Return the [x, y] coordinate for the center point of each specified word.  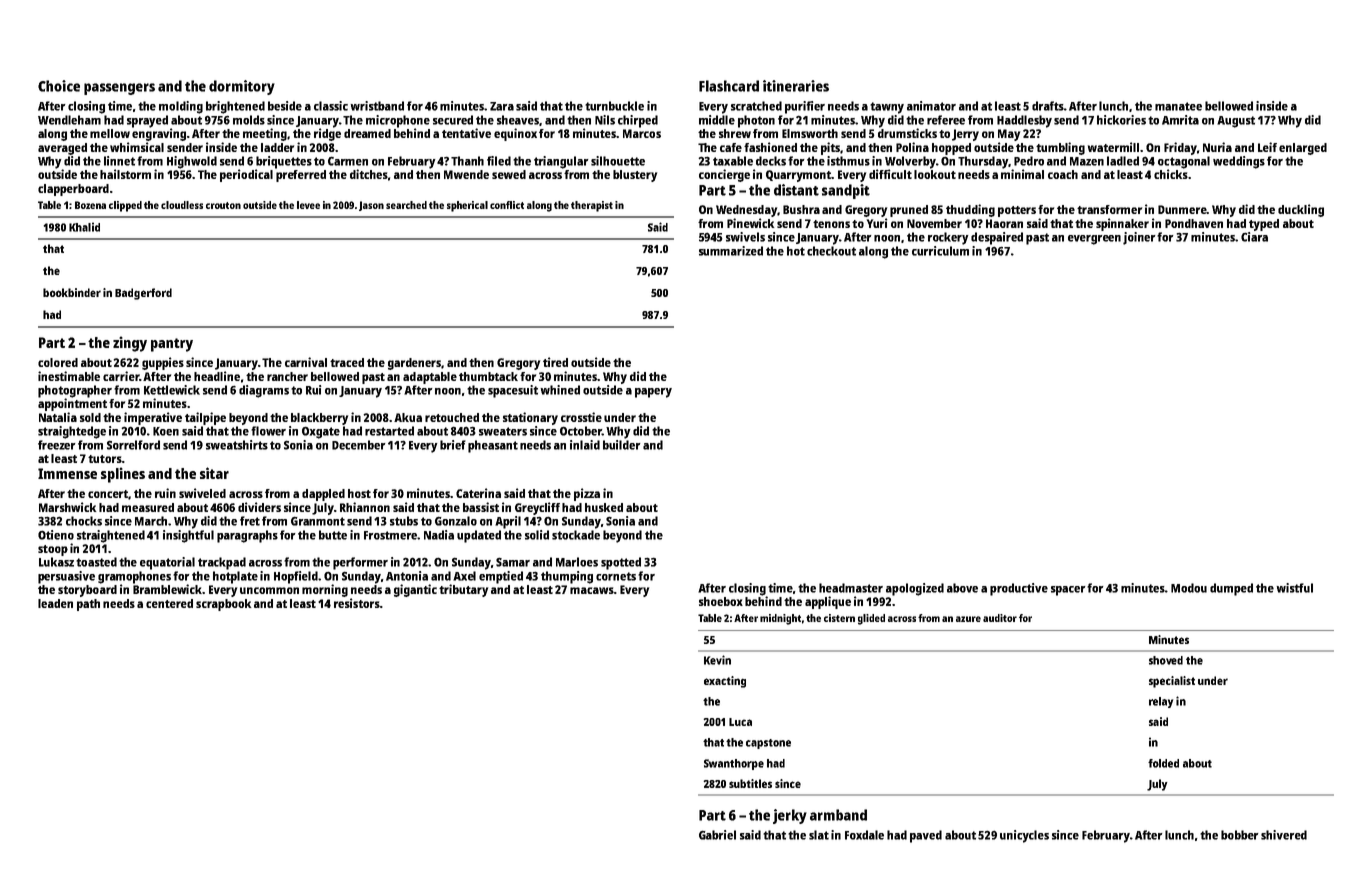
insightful [188, 536]
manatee [1178, 106]
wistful [1295, 588]
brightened [235, 107]
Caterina [478, 493]
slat [819, 835]
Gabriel [717, 835]
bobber [1239, 835]
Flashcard [729, 86]
